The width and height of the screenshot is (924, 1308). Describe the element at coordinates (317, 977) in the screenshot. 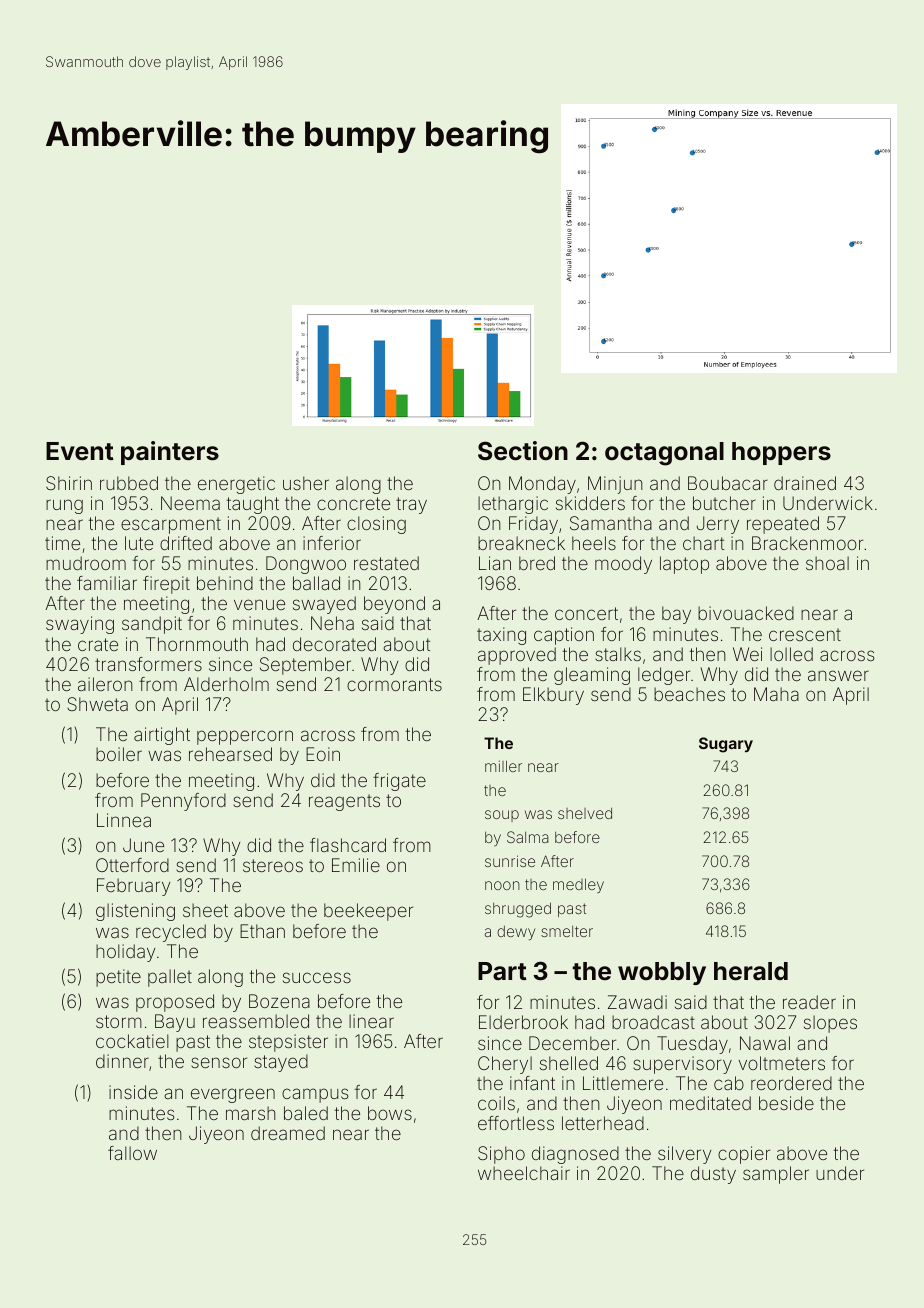

I see `success` at that location.
